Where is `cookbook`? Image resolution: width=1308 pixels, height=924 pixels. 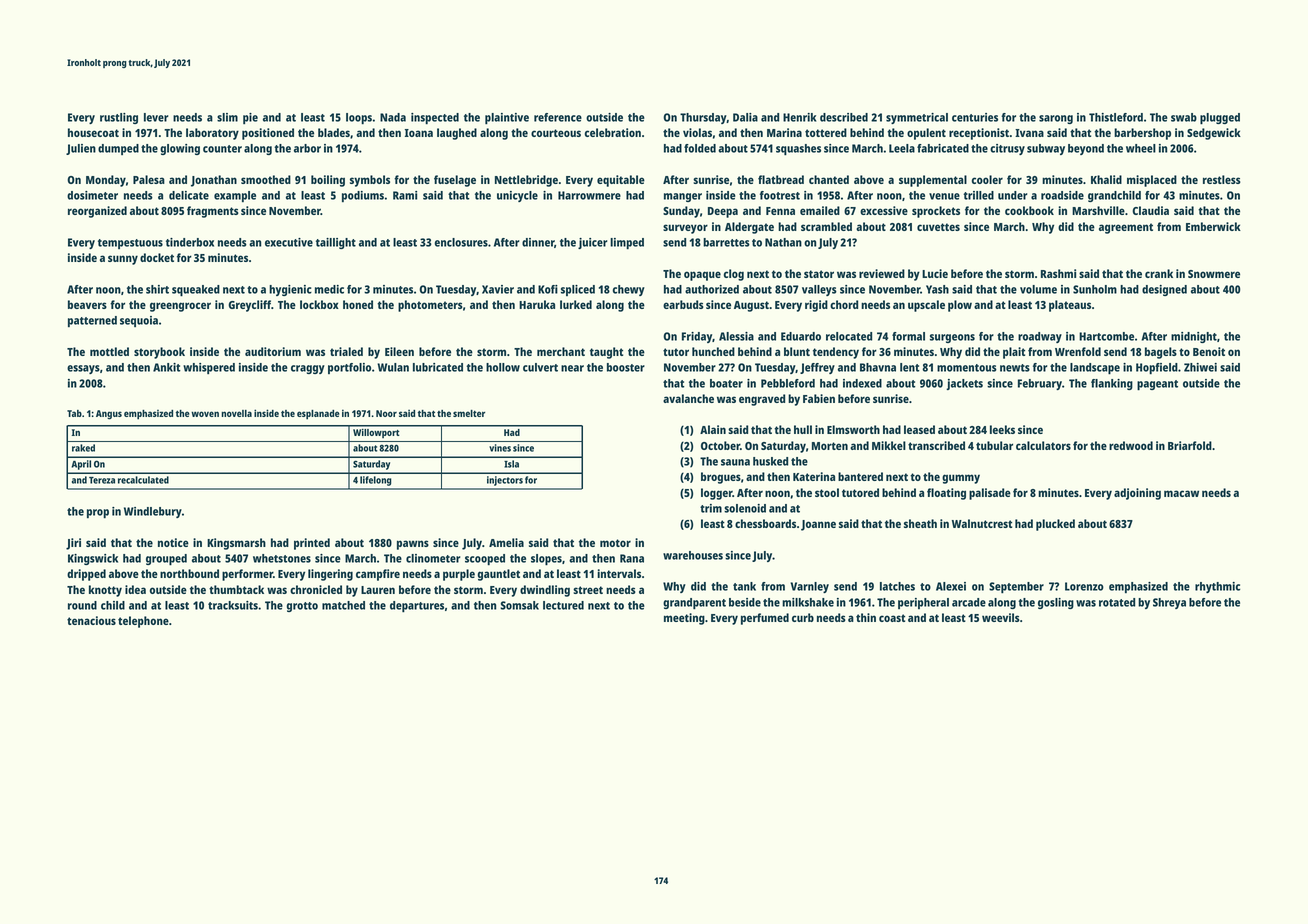 cookbook is located at coordinates (1029, 210).
